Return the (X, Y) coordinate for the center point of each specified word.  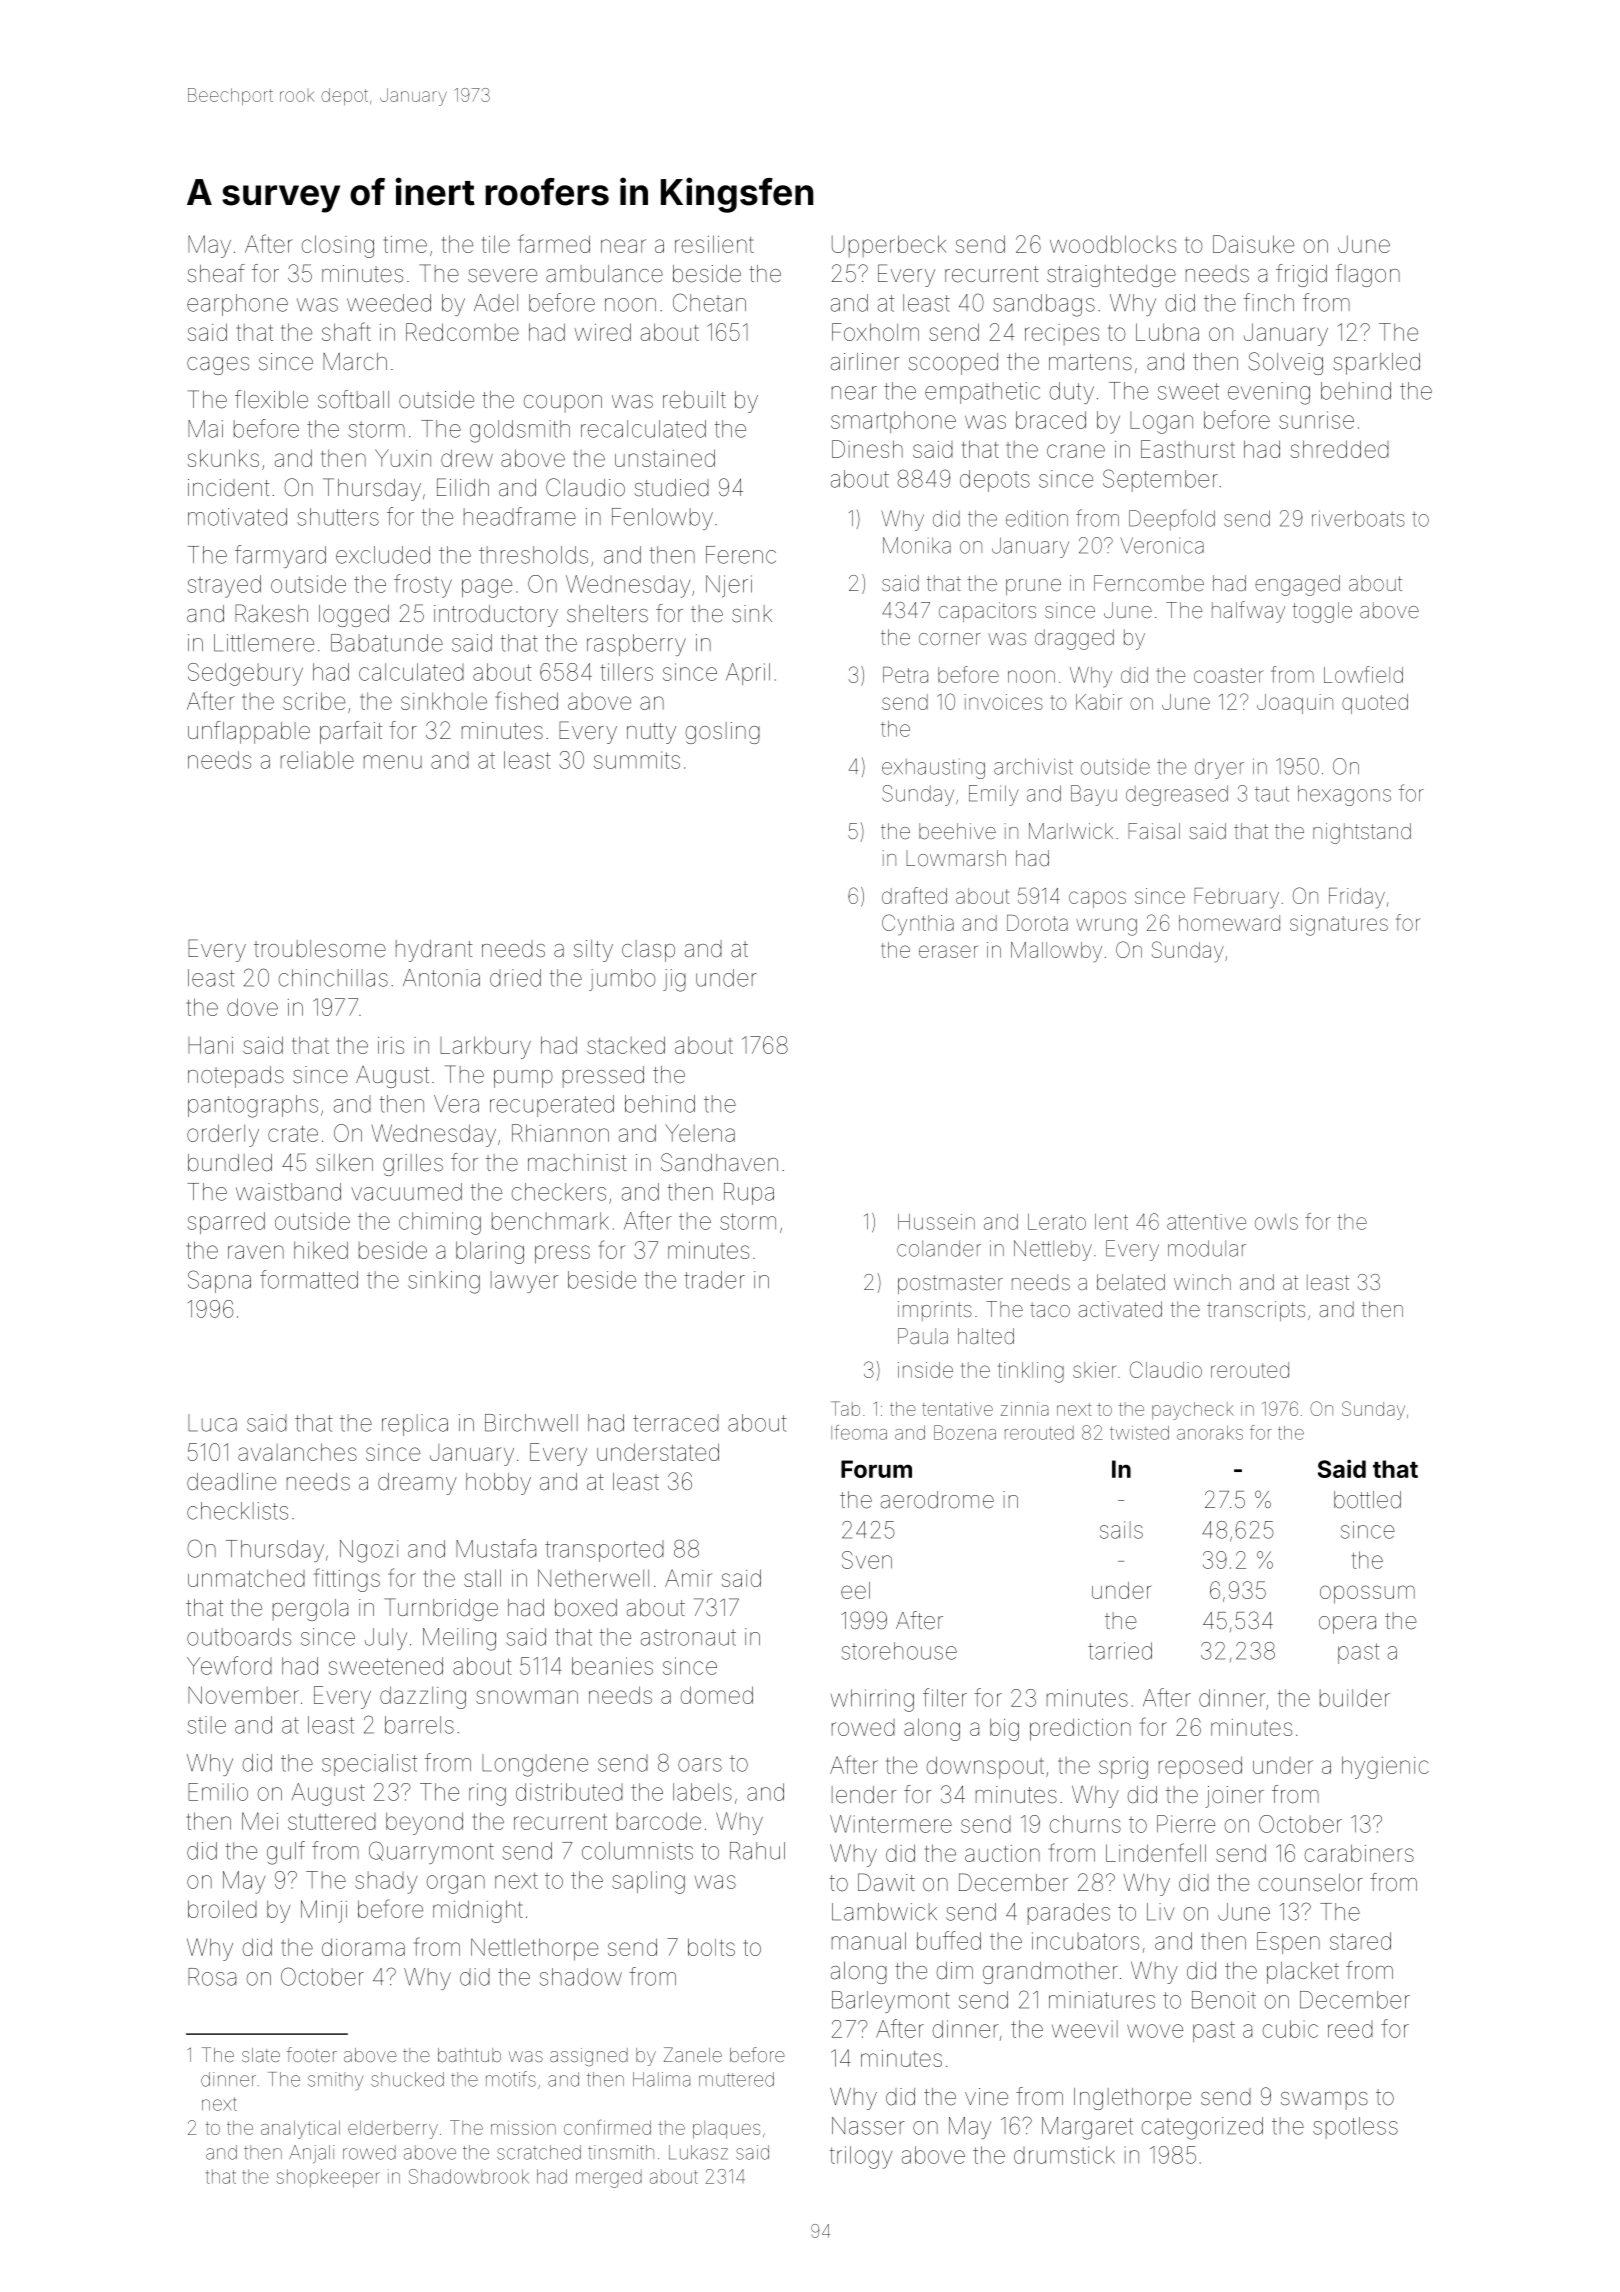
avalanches (297, 1452)
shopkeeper (328, 2178)
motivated (237, 517)
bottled (1367, 1500)
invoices (1003, 702)
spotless (1355, 2128)
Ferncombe (1149, 583)
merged (609, 2178)
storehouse (899, 1651)
